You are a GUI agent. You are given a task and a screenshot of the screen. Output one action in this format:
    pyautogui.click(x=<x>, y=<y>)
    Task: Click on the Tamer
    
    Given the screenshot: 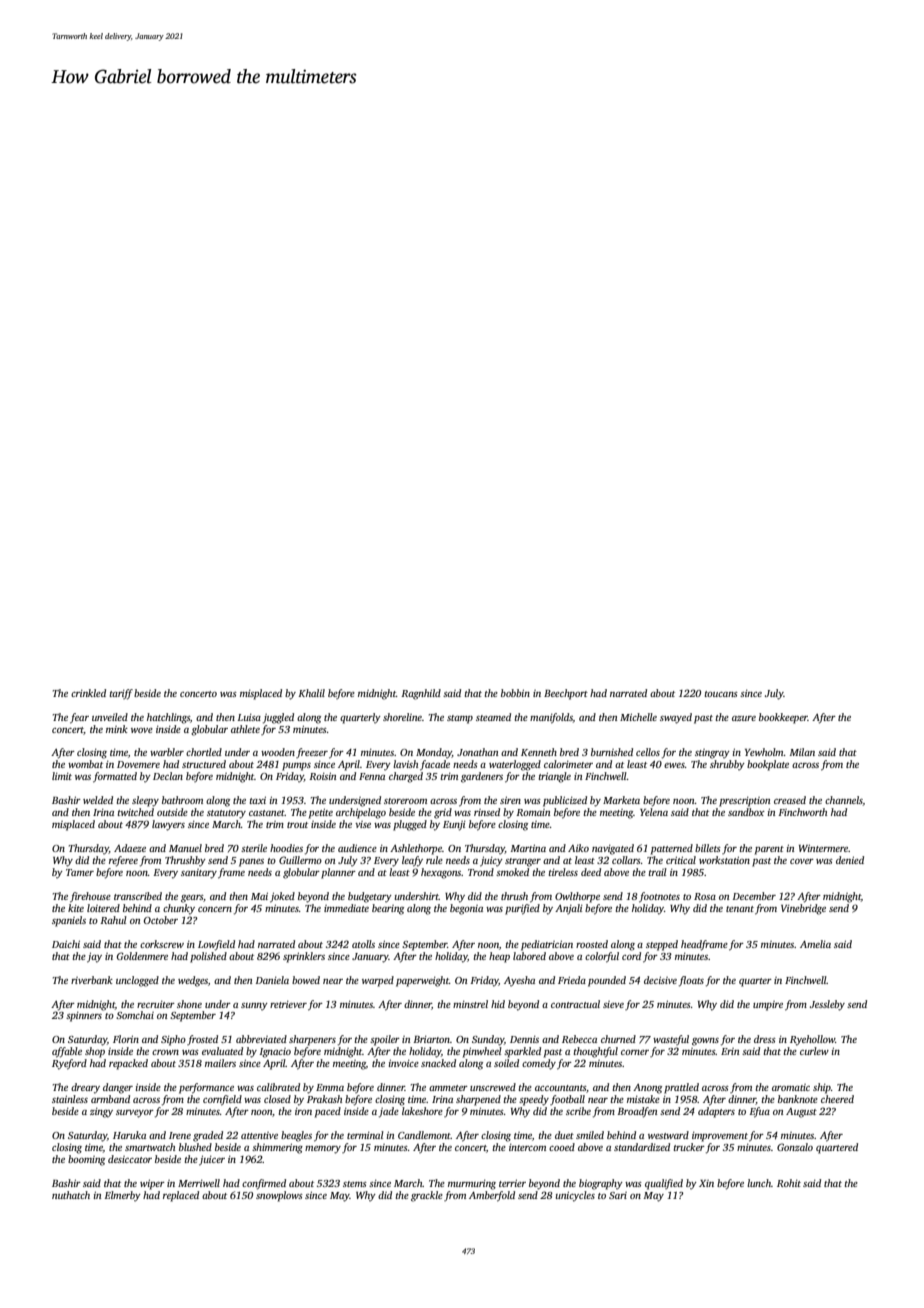 What is the action you would take?
    pyautogui.click(x=80, y=872)
